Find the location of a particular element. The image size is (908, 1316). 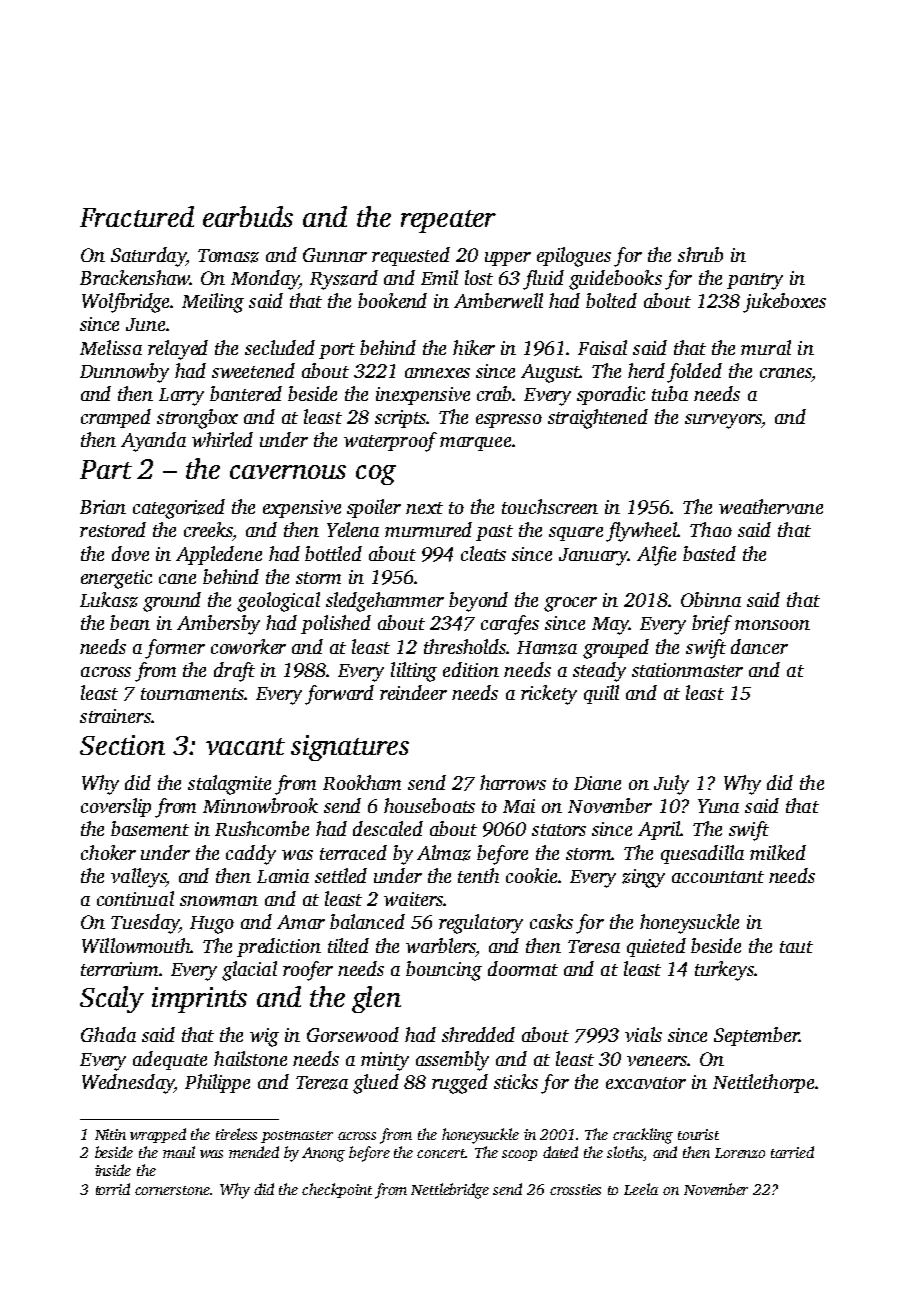

scripts is located at coordinates (401, 419).
